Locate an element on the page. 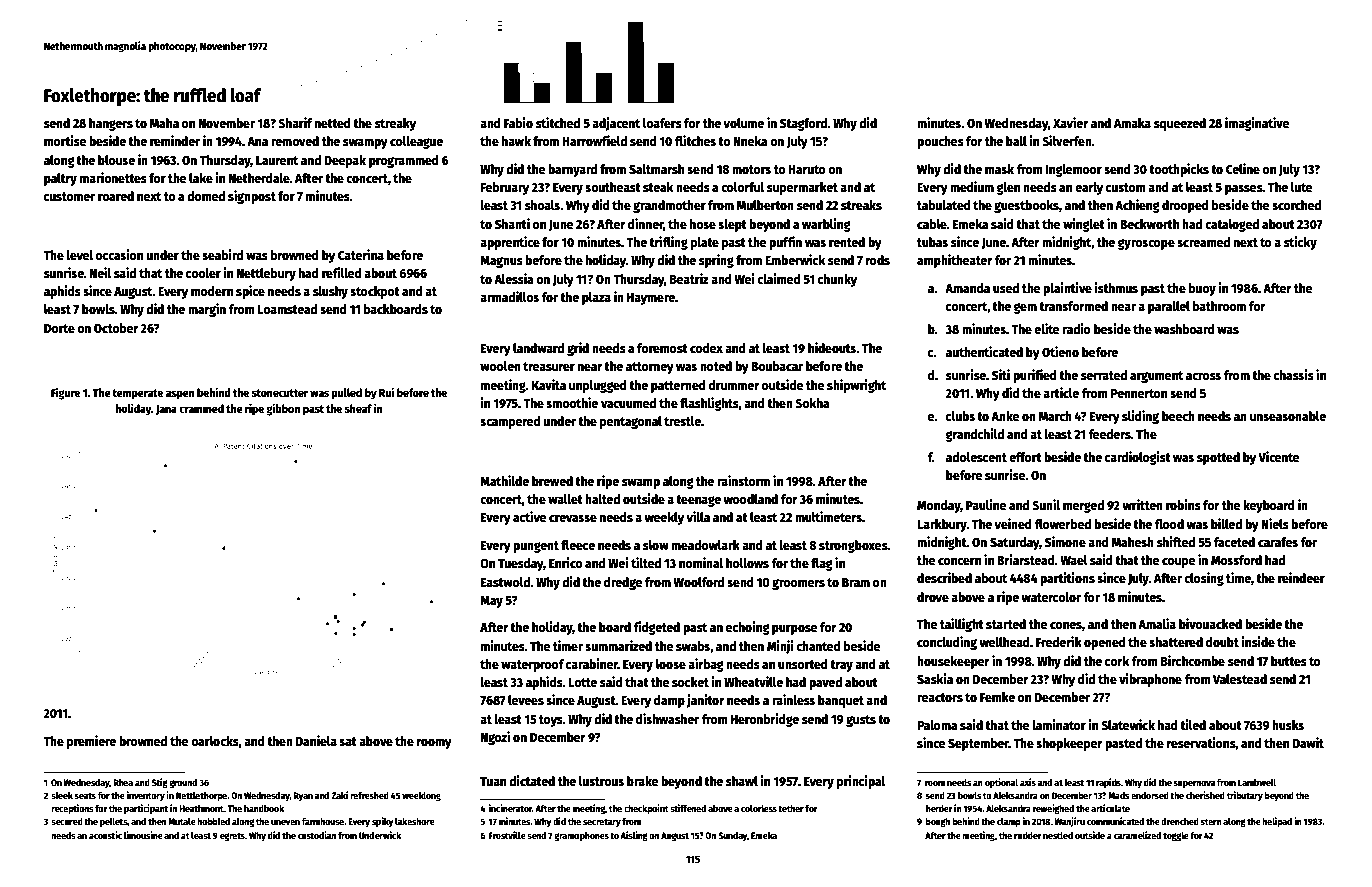 The height and width of the page is (887, 1372). Netherdale is located at coordinates (259, 178).
